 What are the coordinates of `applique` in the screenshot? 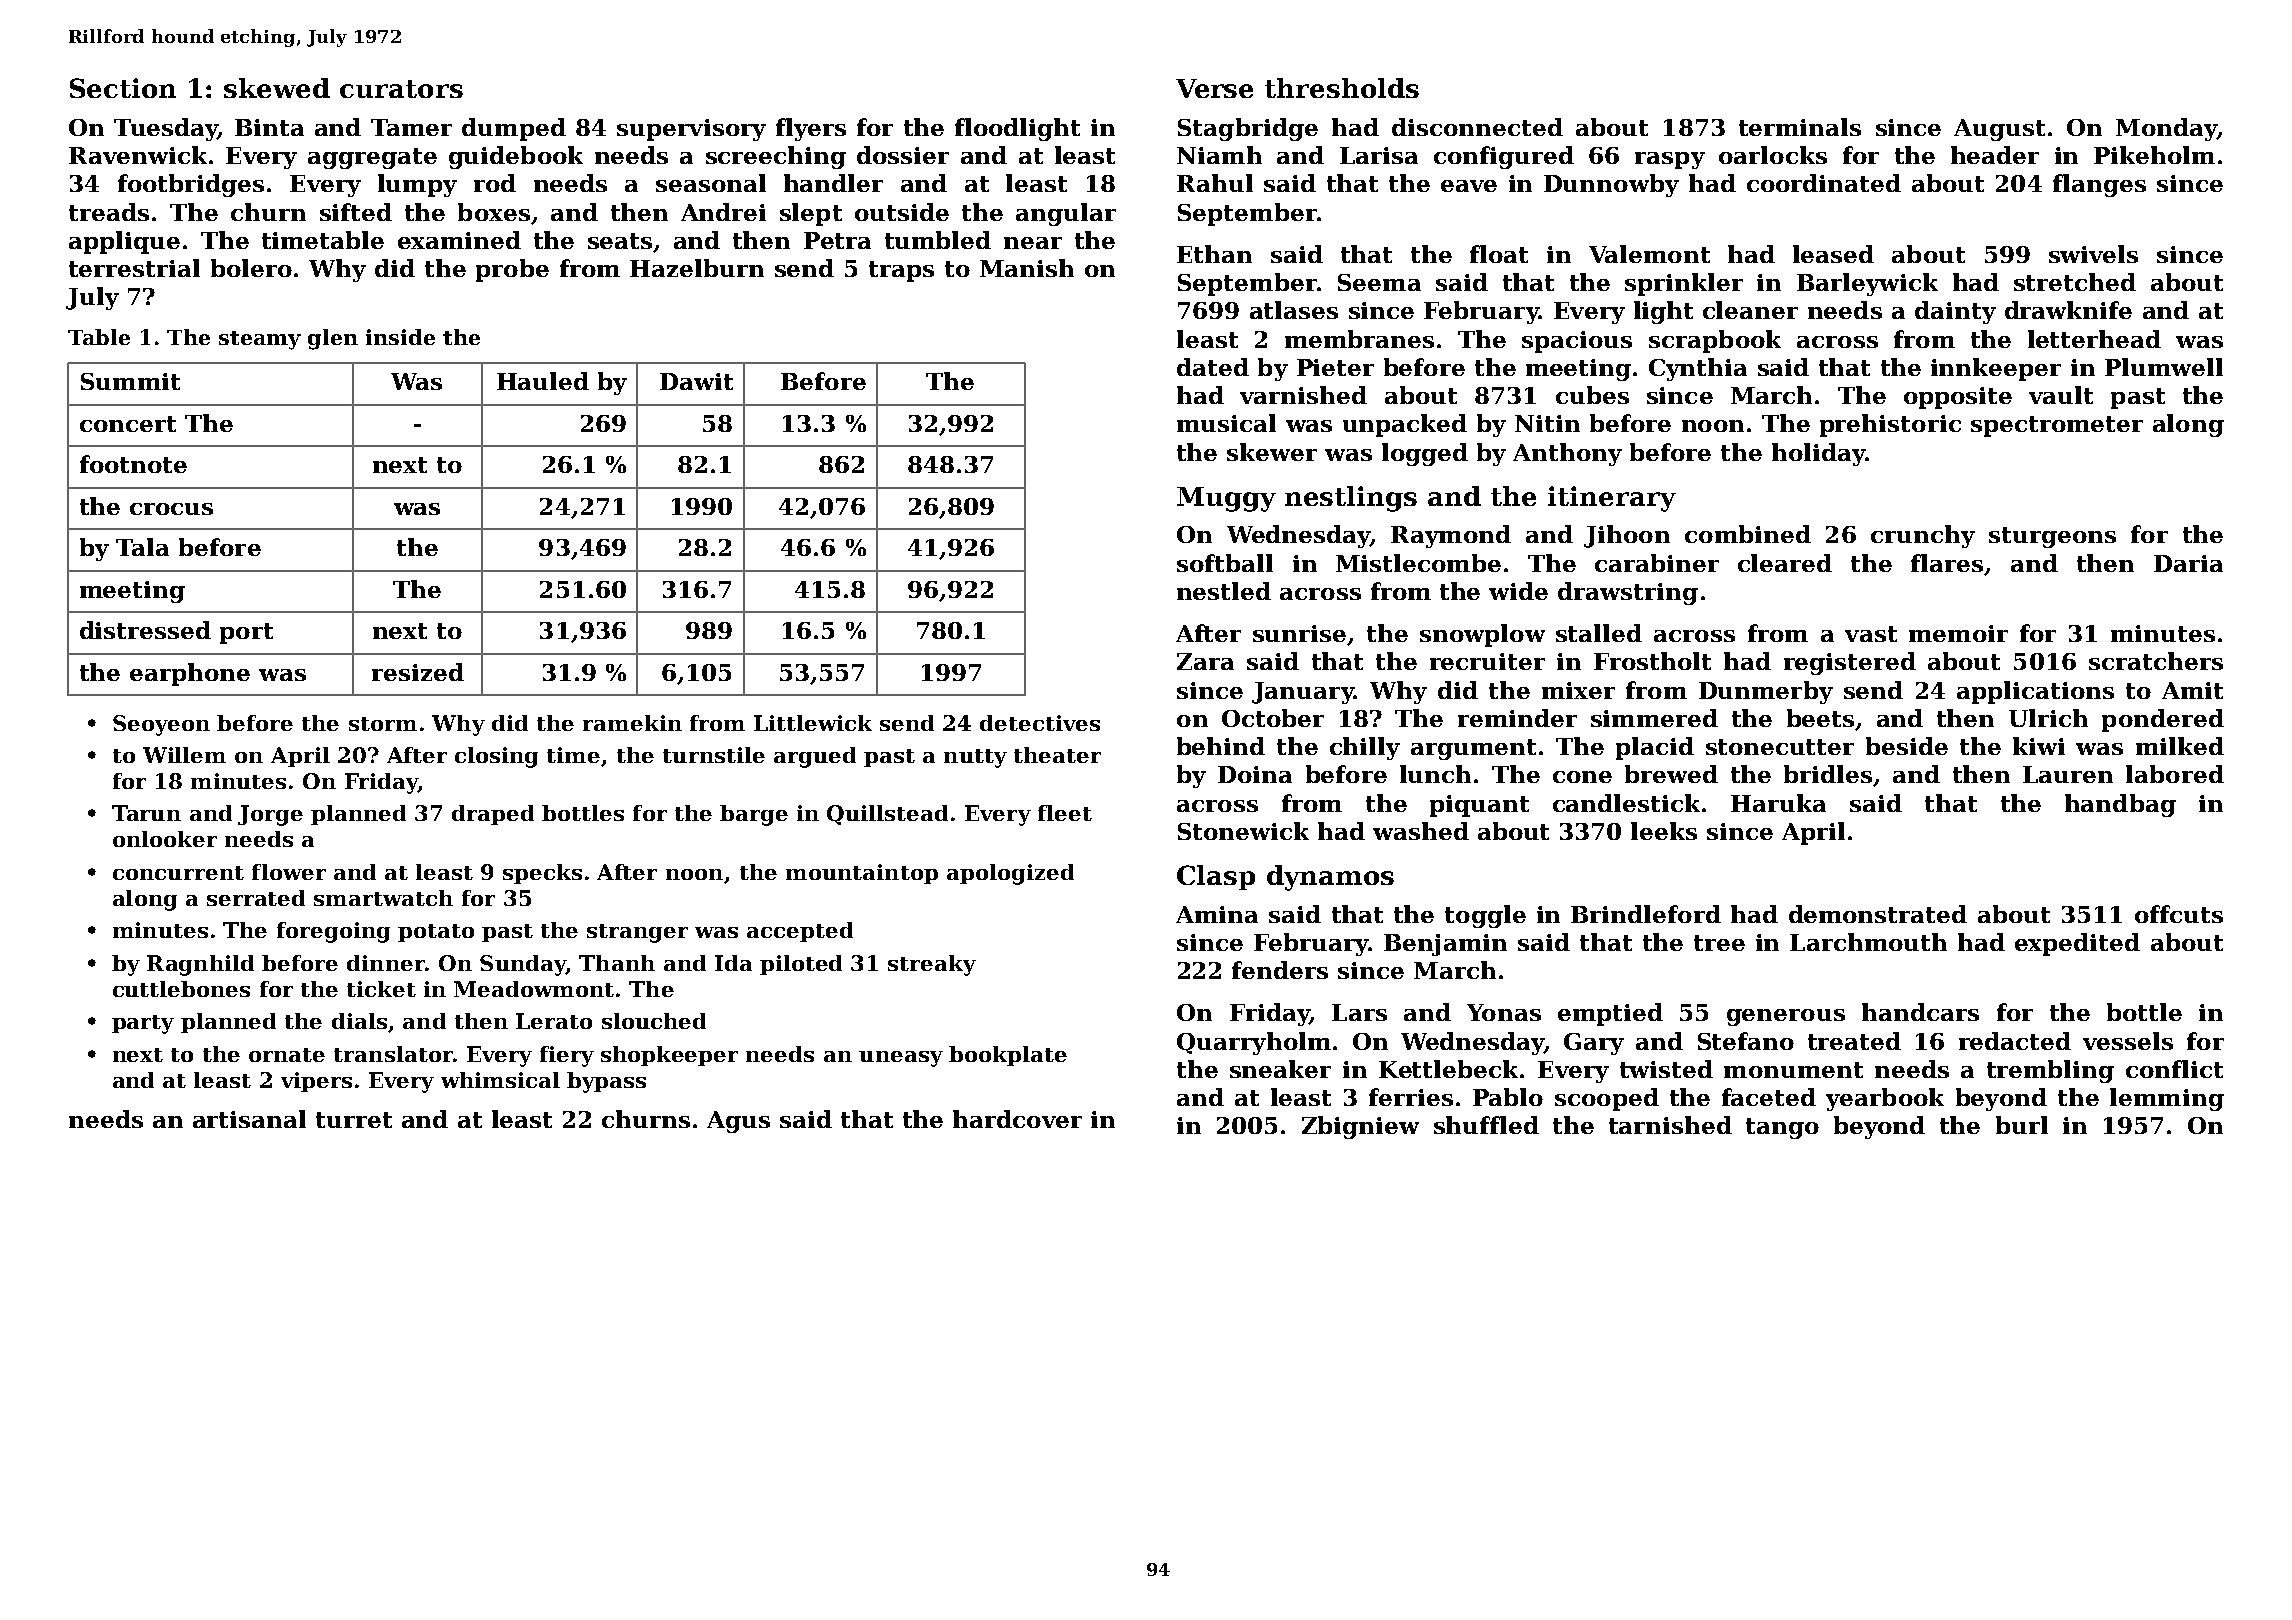 It's located at (124, 242).
